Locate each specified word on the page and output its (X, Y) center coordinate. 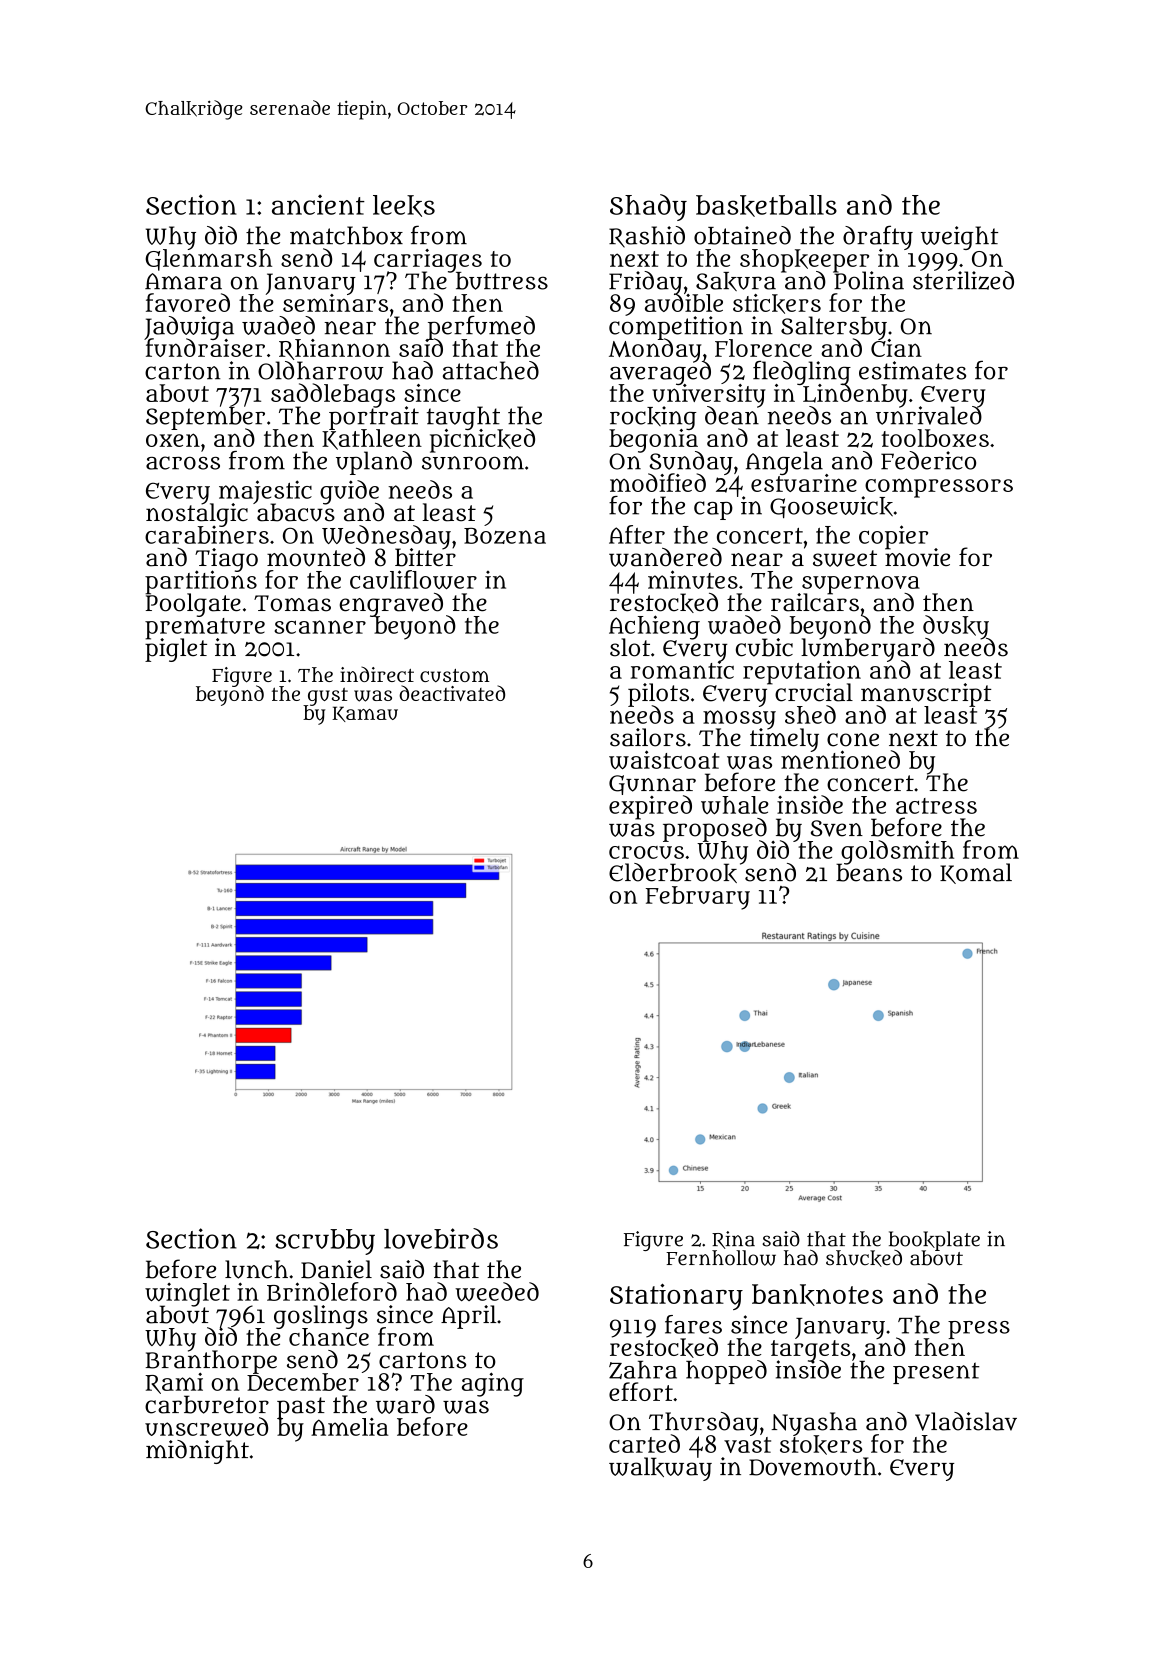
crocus (646, 852)
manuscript (926, 694)
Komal (976, 873)
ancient (318, 204)
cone (853, 740)
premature (205, 628)
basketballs (766, 206)
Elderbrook (673, 873)
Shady (648, 207)
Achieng (654, 627)
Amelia (349, 1427)
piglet (176, 650)
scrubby (325, 1242)
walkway (660, 1469)
